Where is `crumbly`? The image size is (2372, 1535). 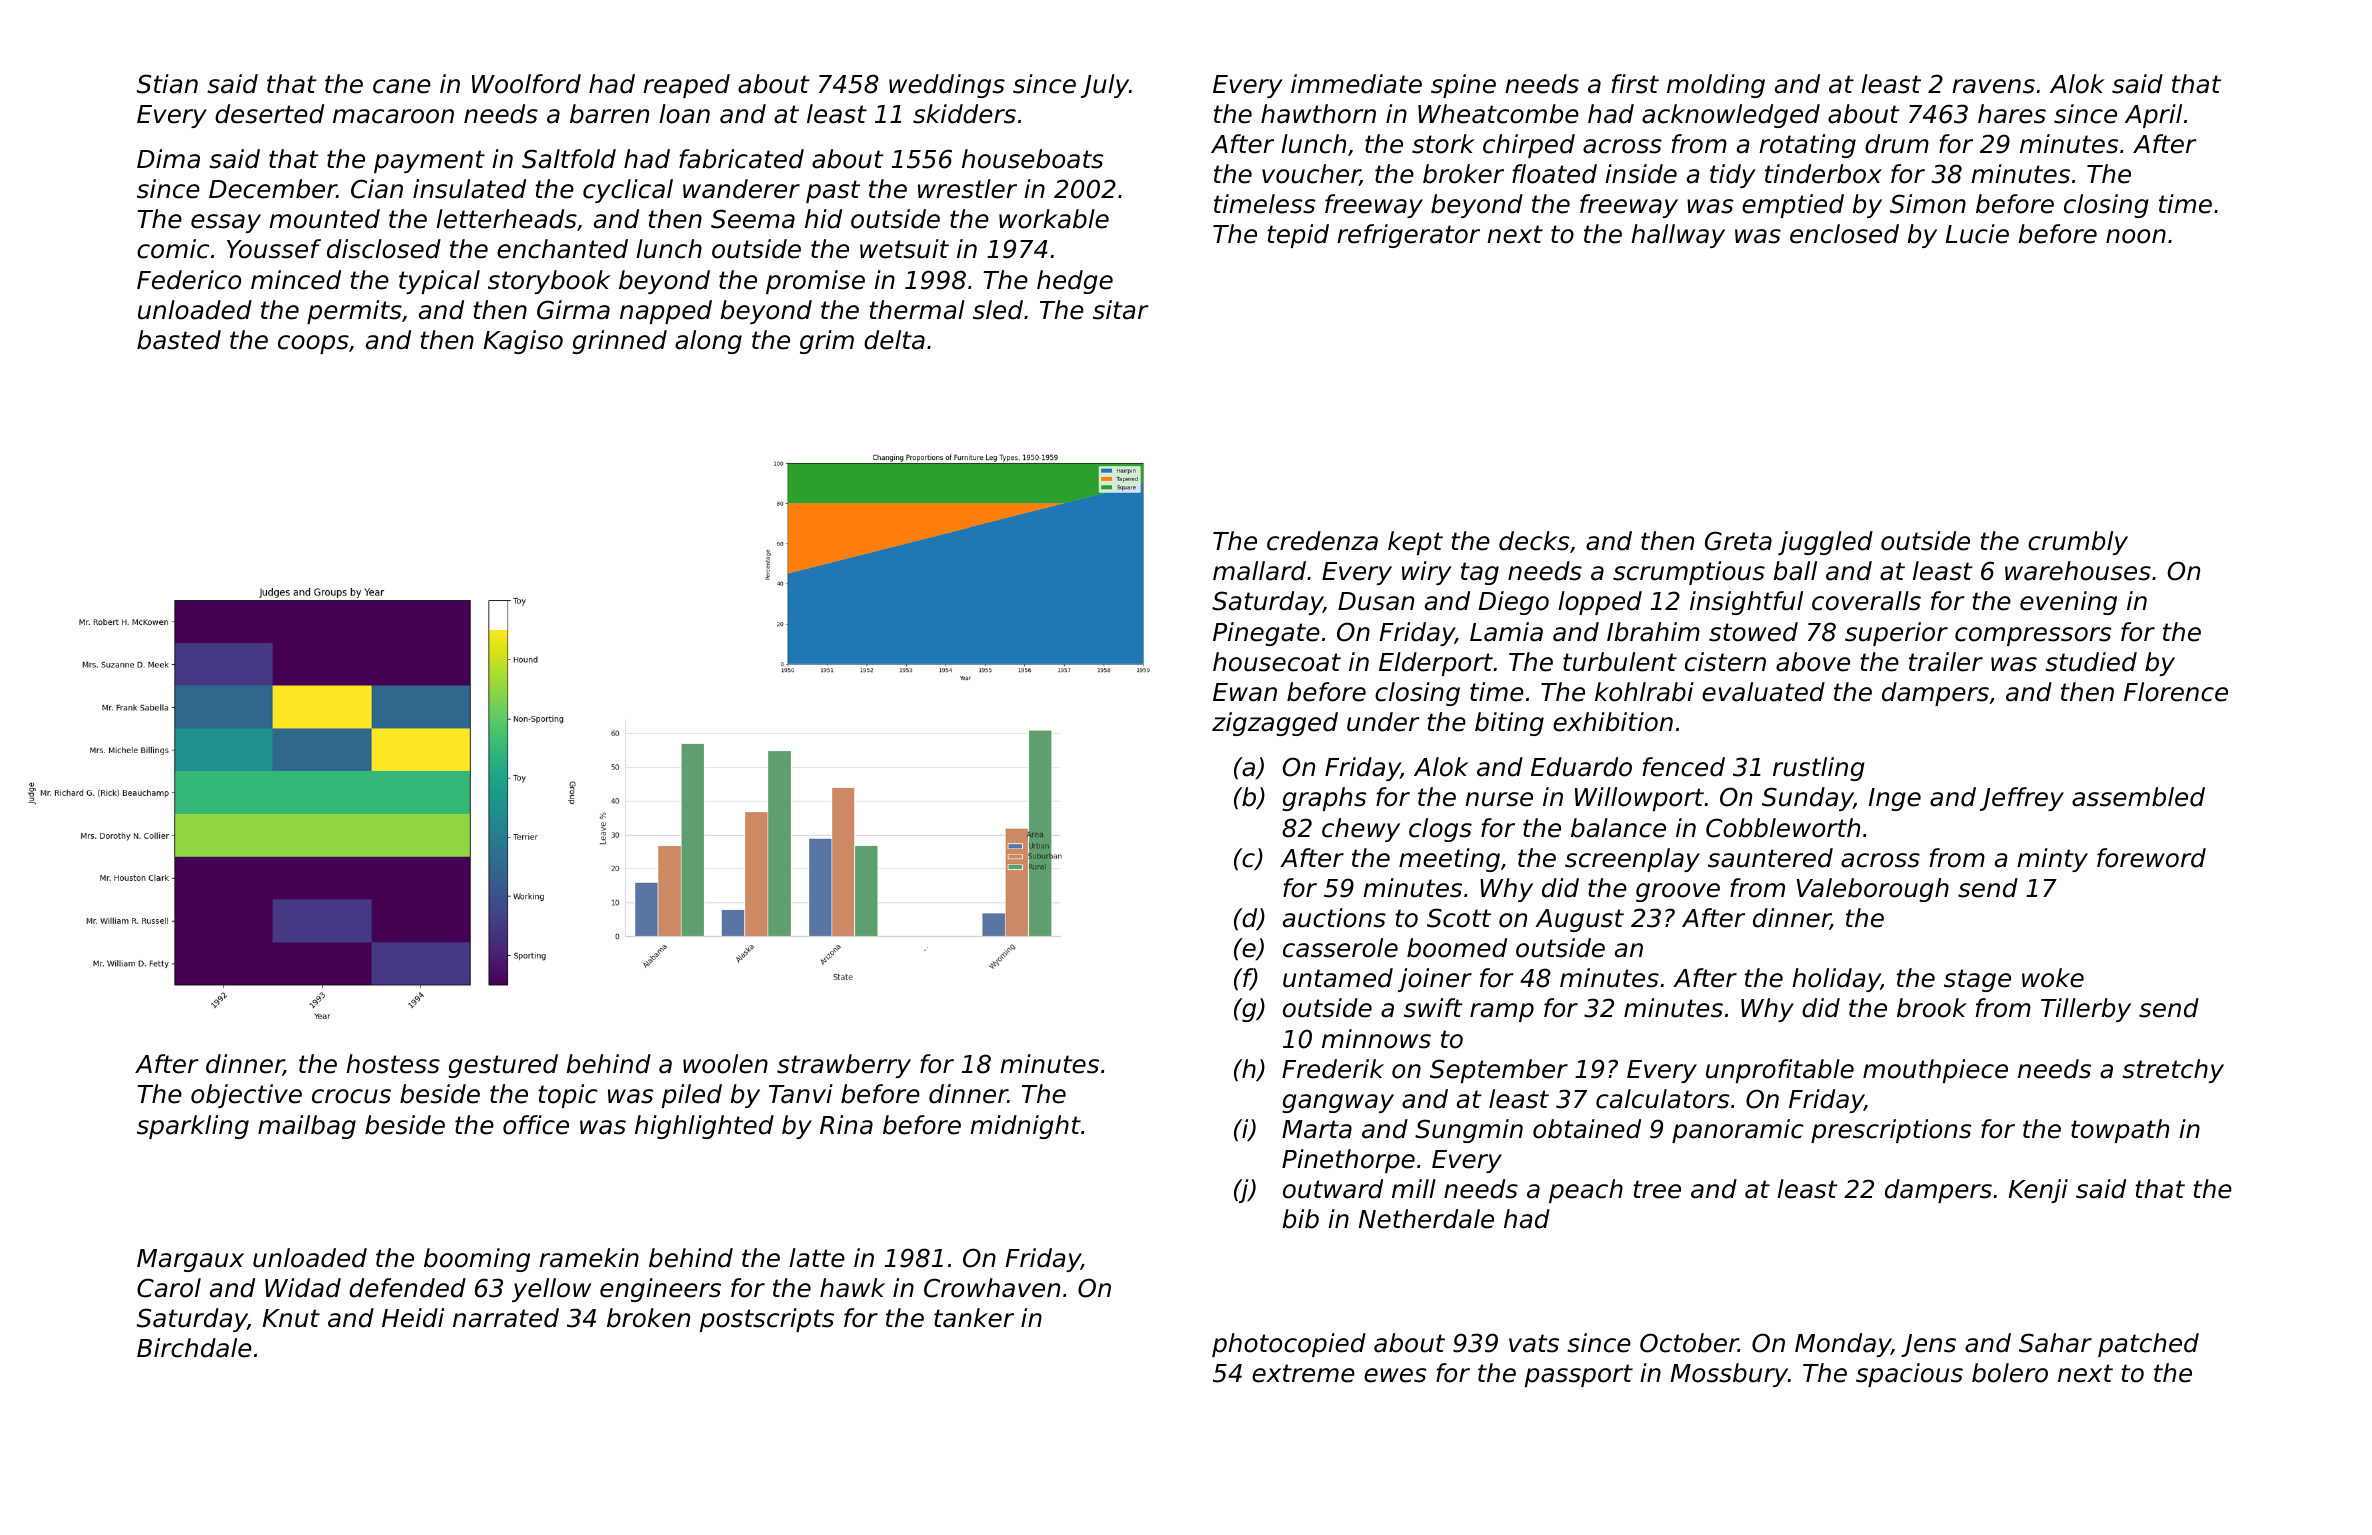
crumbly is located at coordinates (2078, 543).
